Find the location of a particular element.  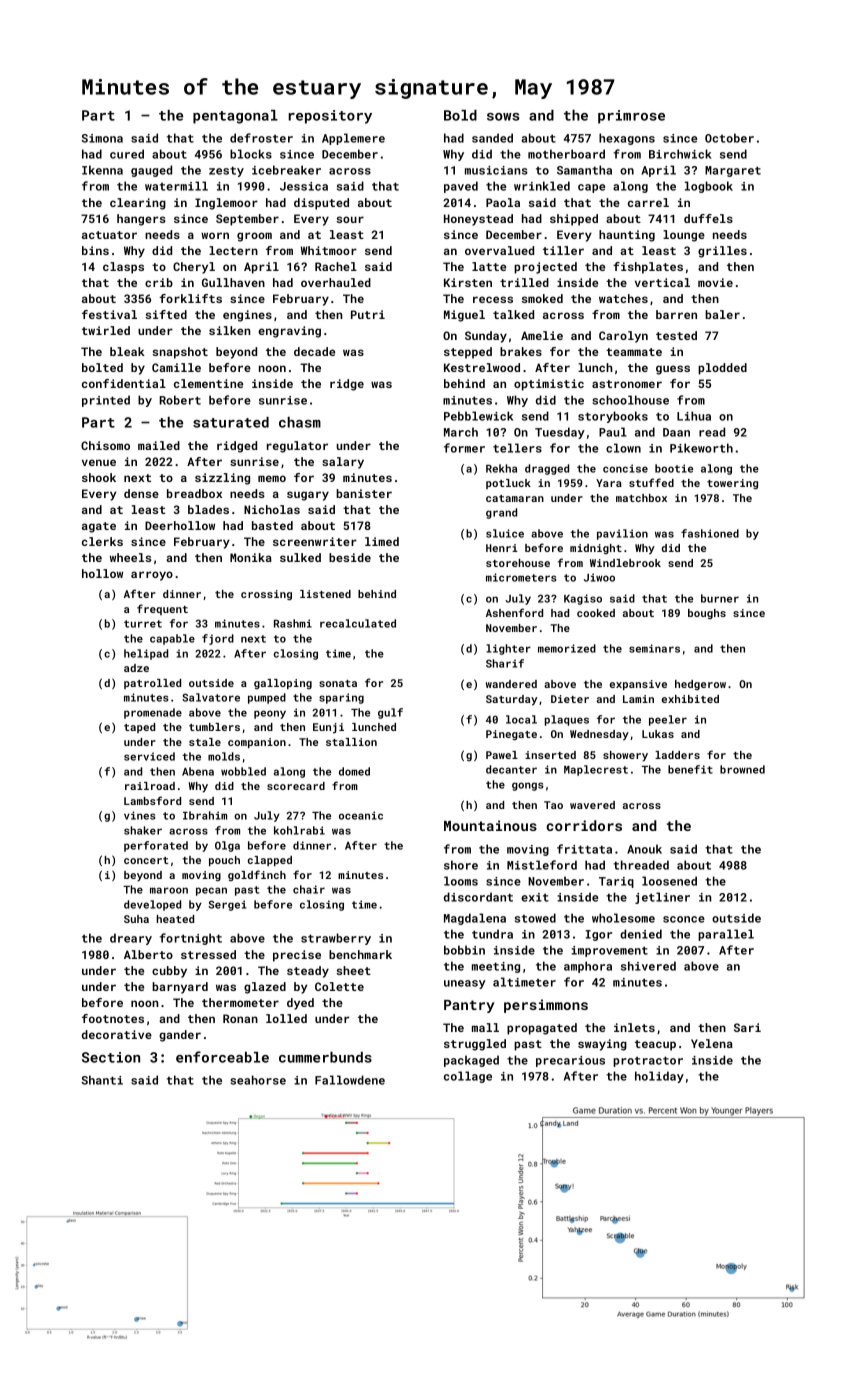

bins is located at coordinates (95, 250).
